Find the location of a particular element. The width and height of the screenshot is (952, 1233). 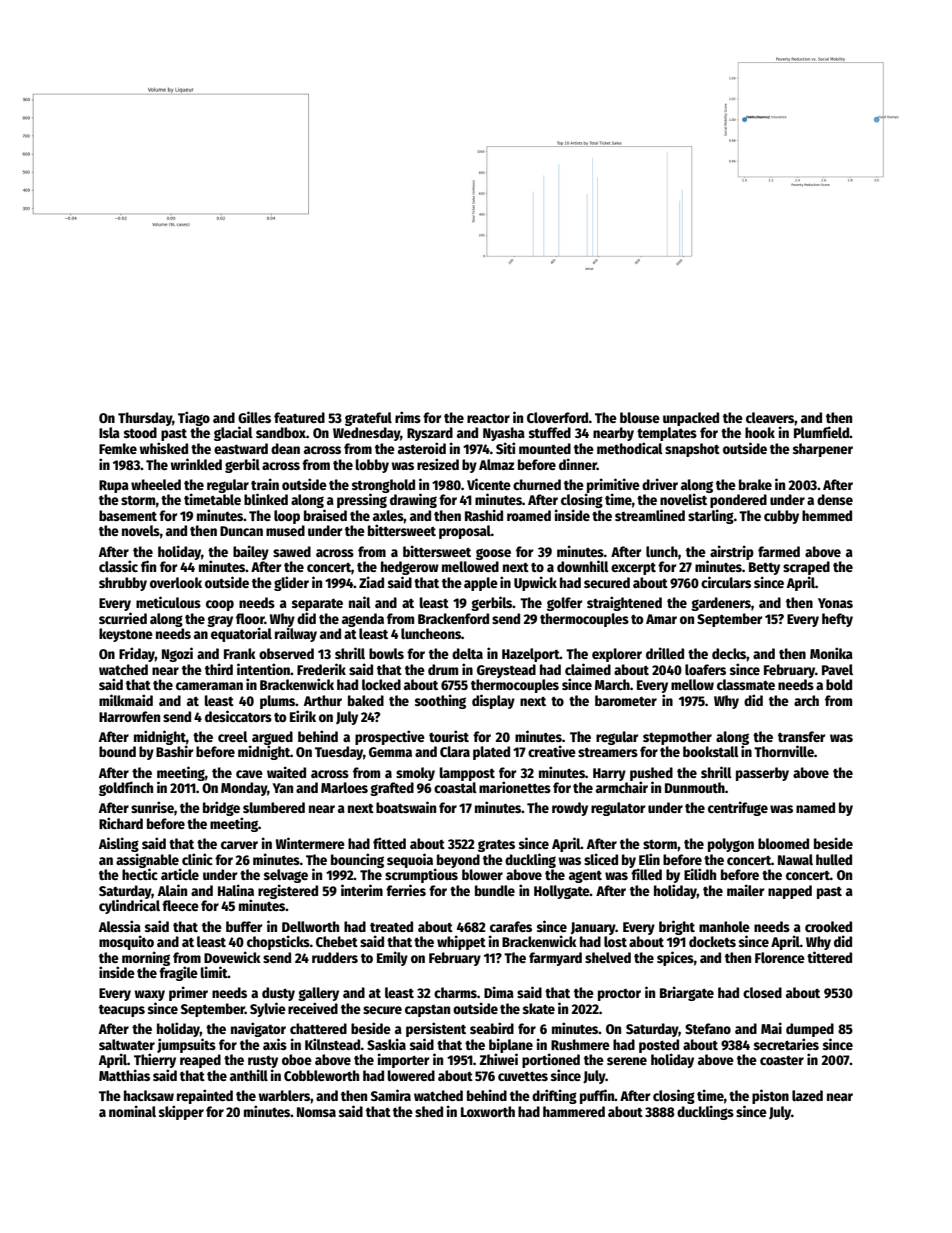

braised is located at coordinates (325, 515).
